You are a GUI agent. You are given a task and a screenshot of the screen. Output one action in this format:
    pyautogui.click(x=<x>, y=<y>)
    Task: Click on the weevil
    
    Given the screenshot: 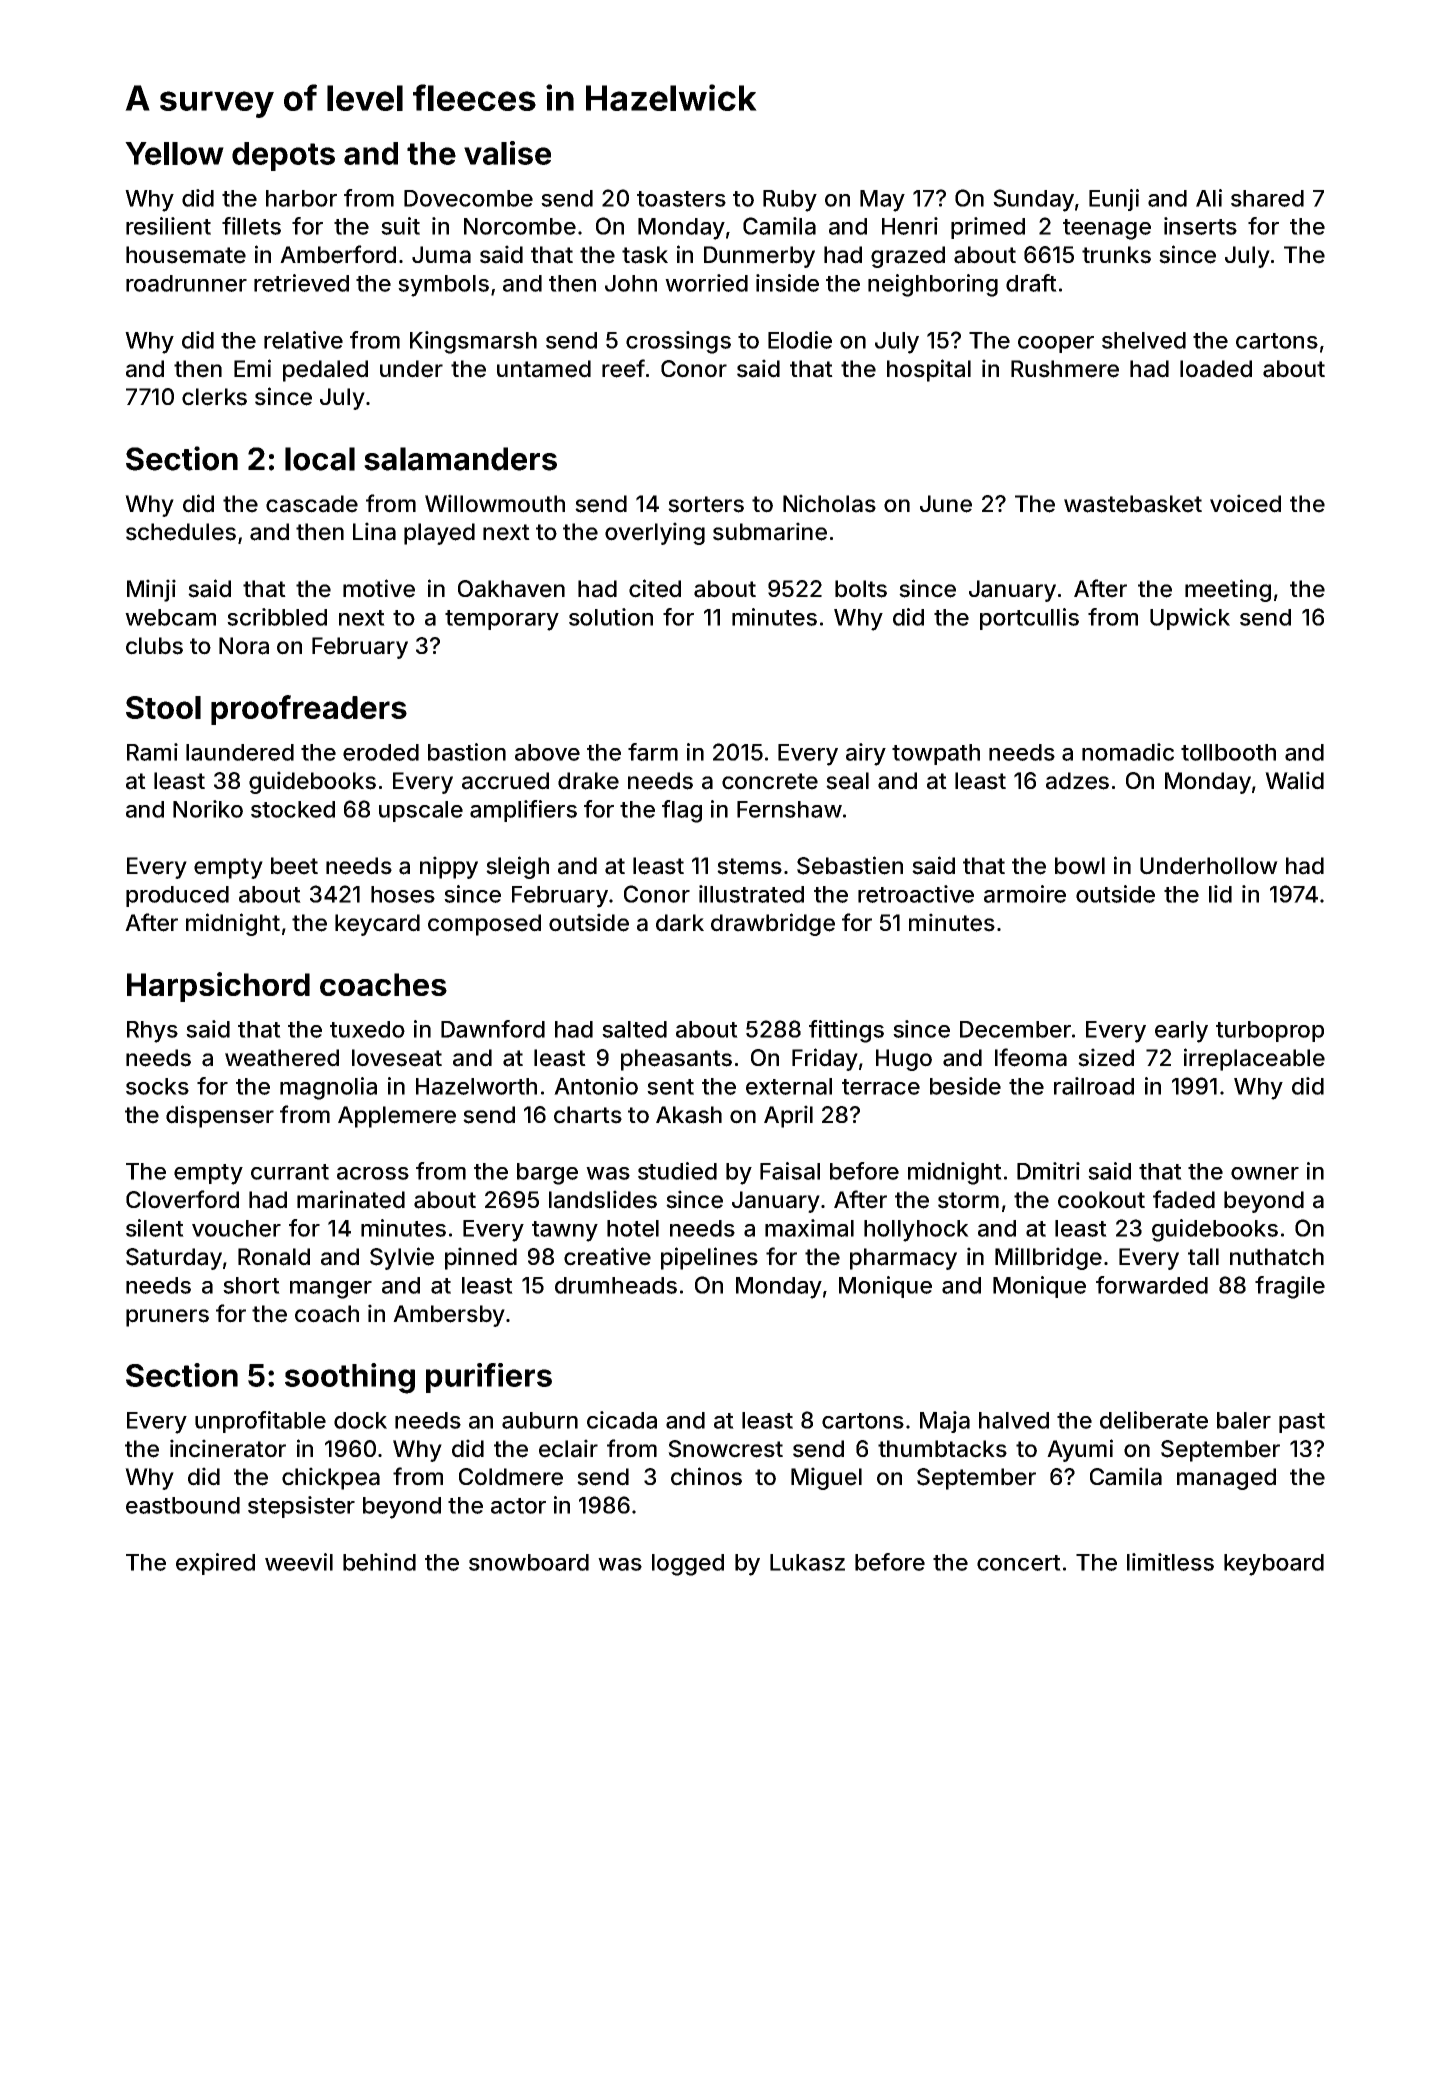 What is the action you would take?
    pyautogui.click(x=299, y=1562)
